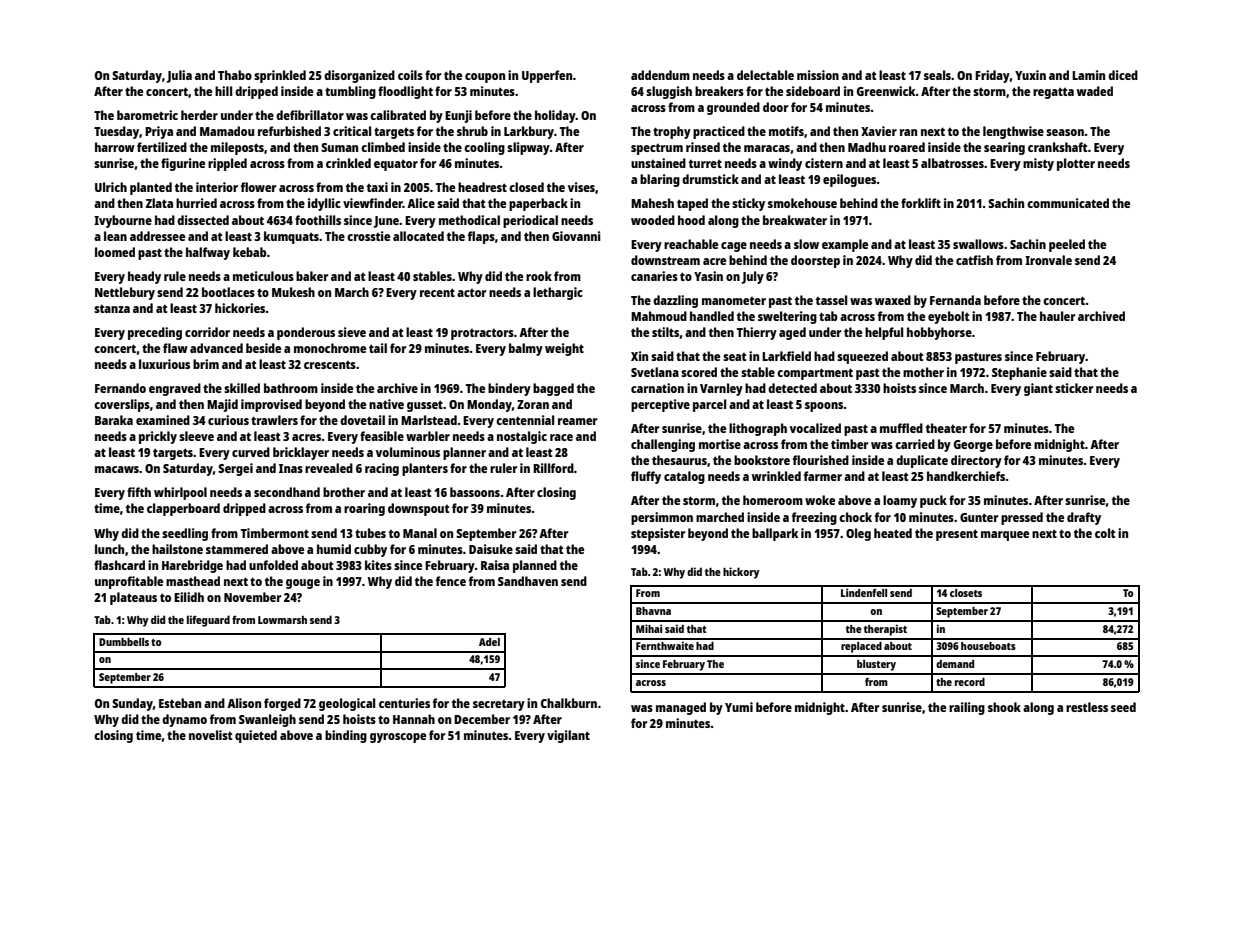 The height and width of the document is (952, 1233). Describe the element at coordinates (346, 736) in the document. I see `binding` at that location.
